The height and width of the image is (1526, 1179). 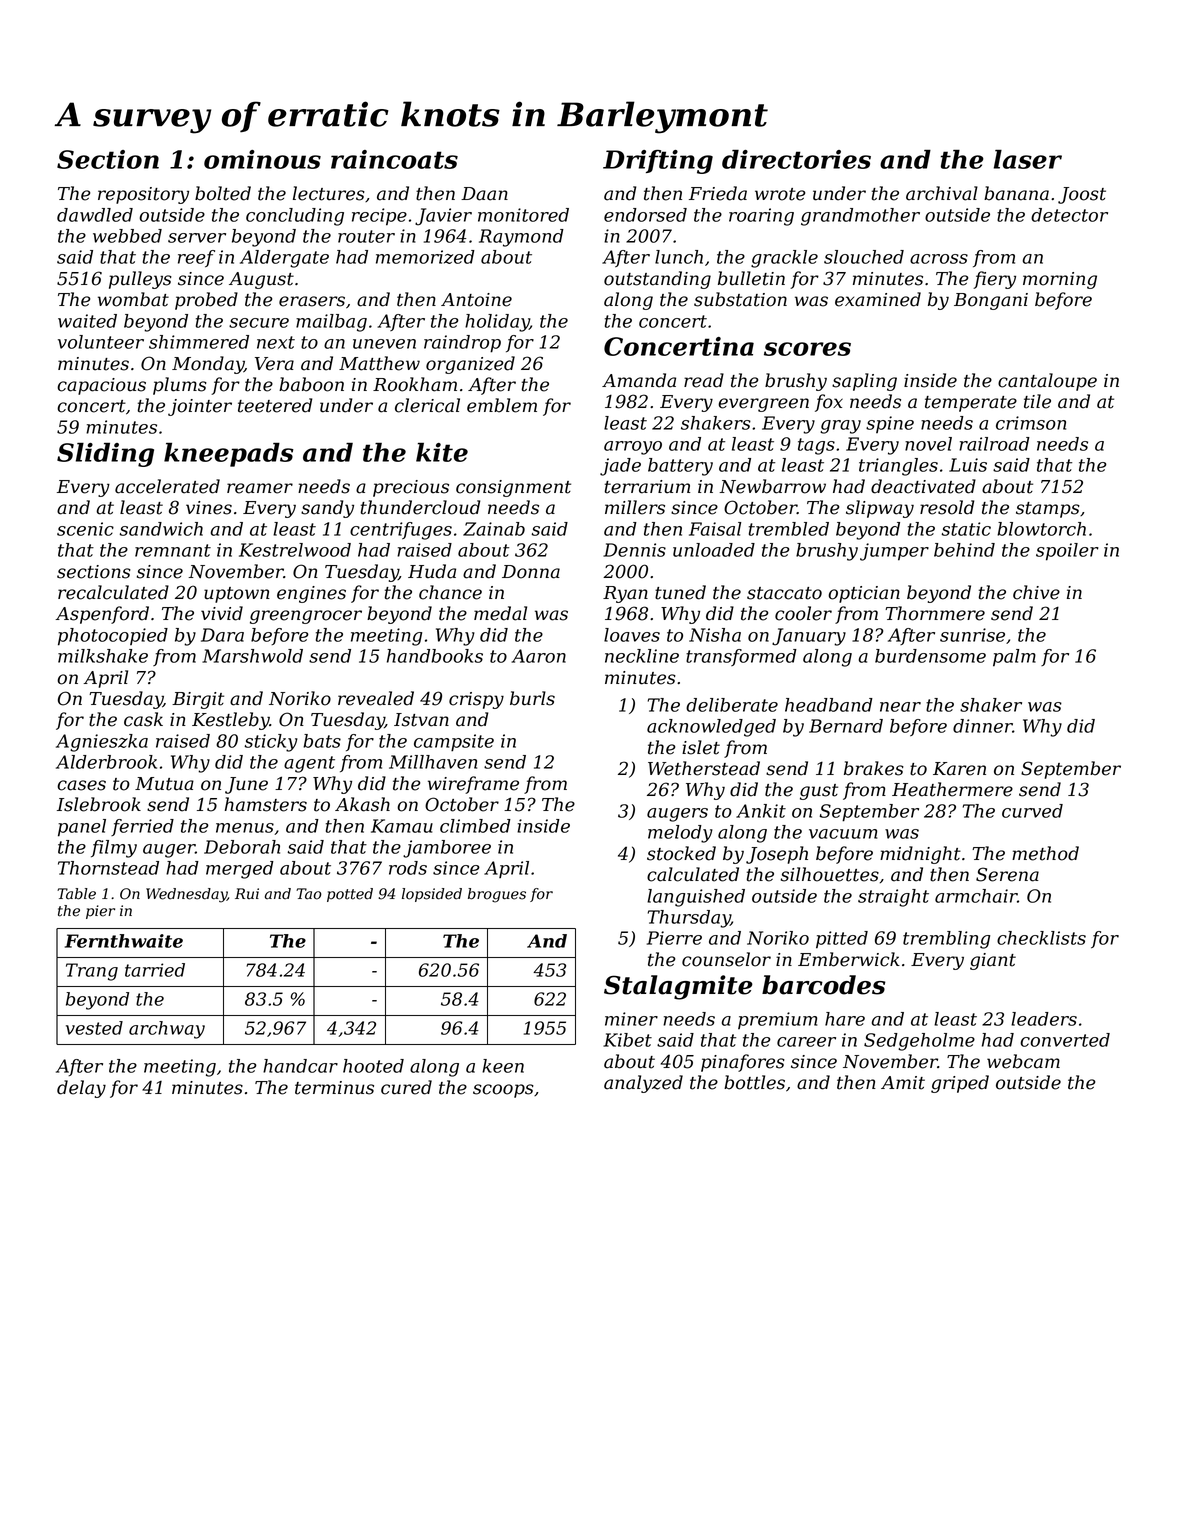 I want to click on delay, so click(x=81, y=1089).
